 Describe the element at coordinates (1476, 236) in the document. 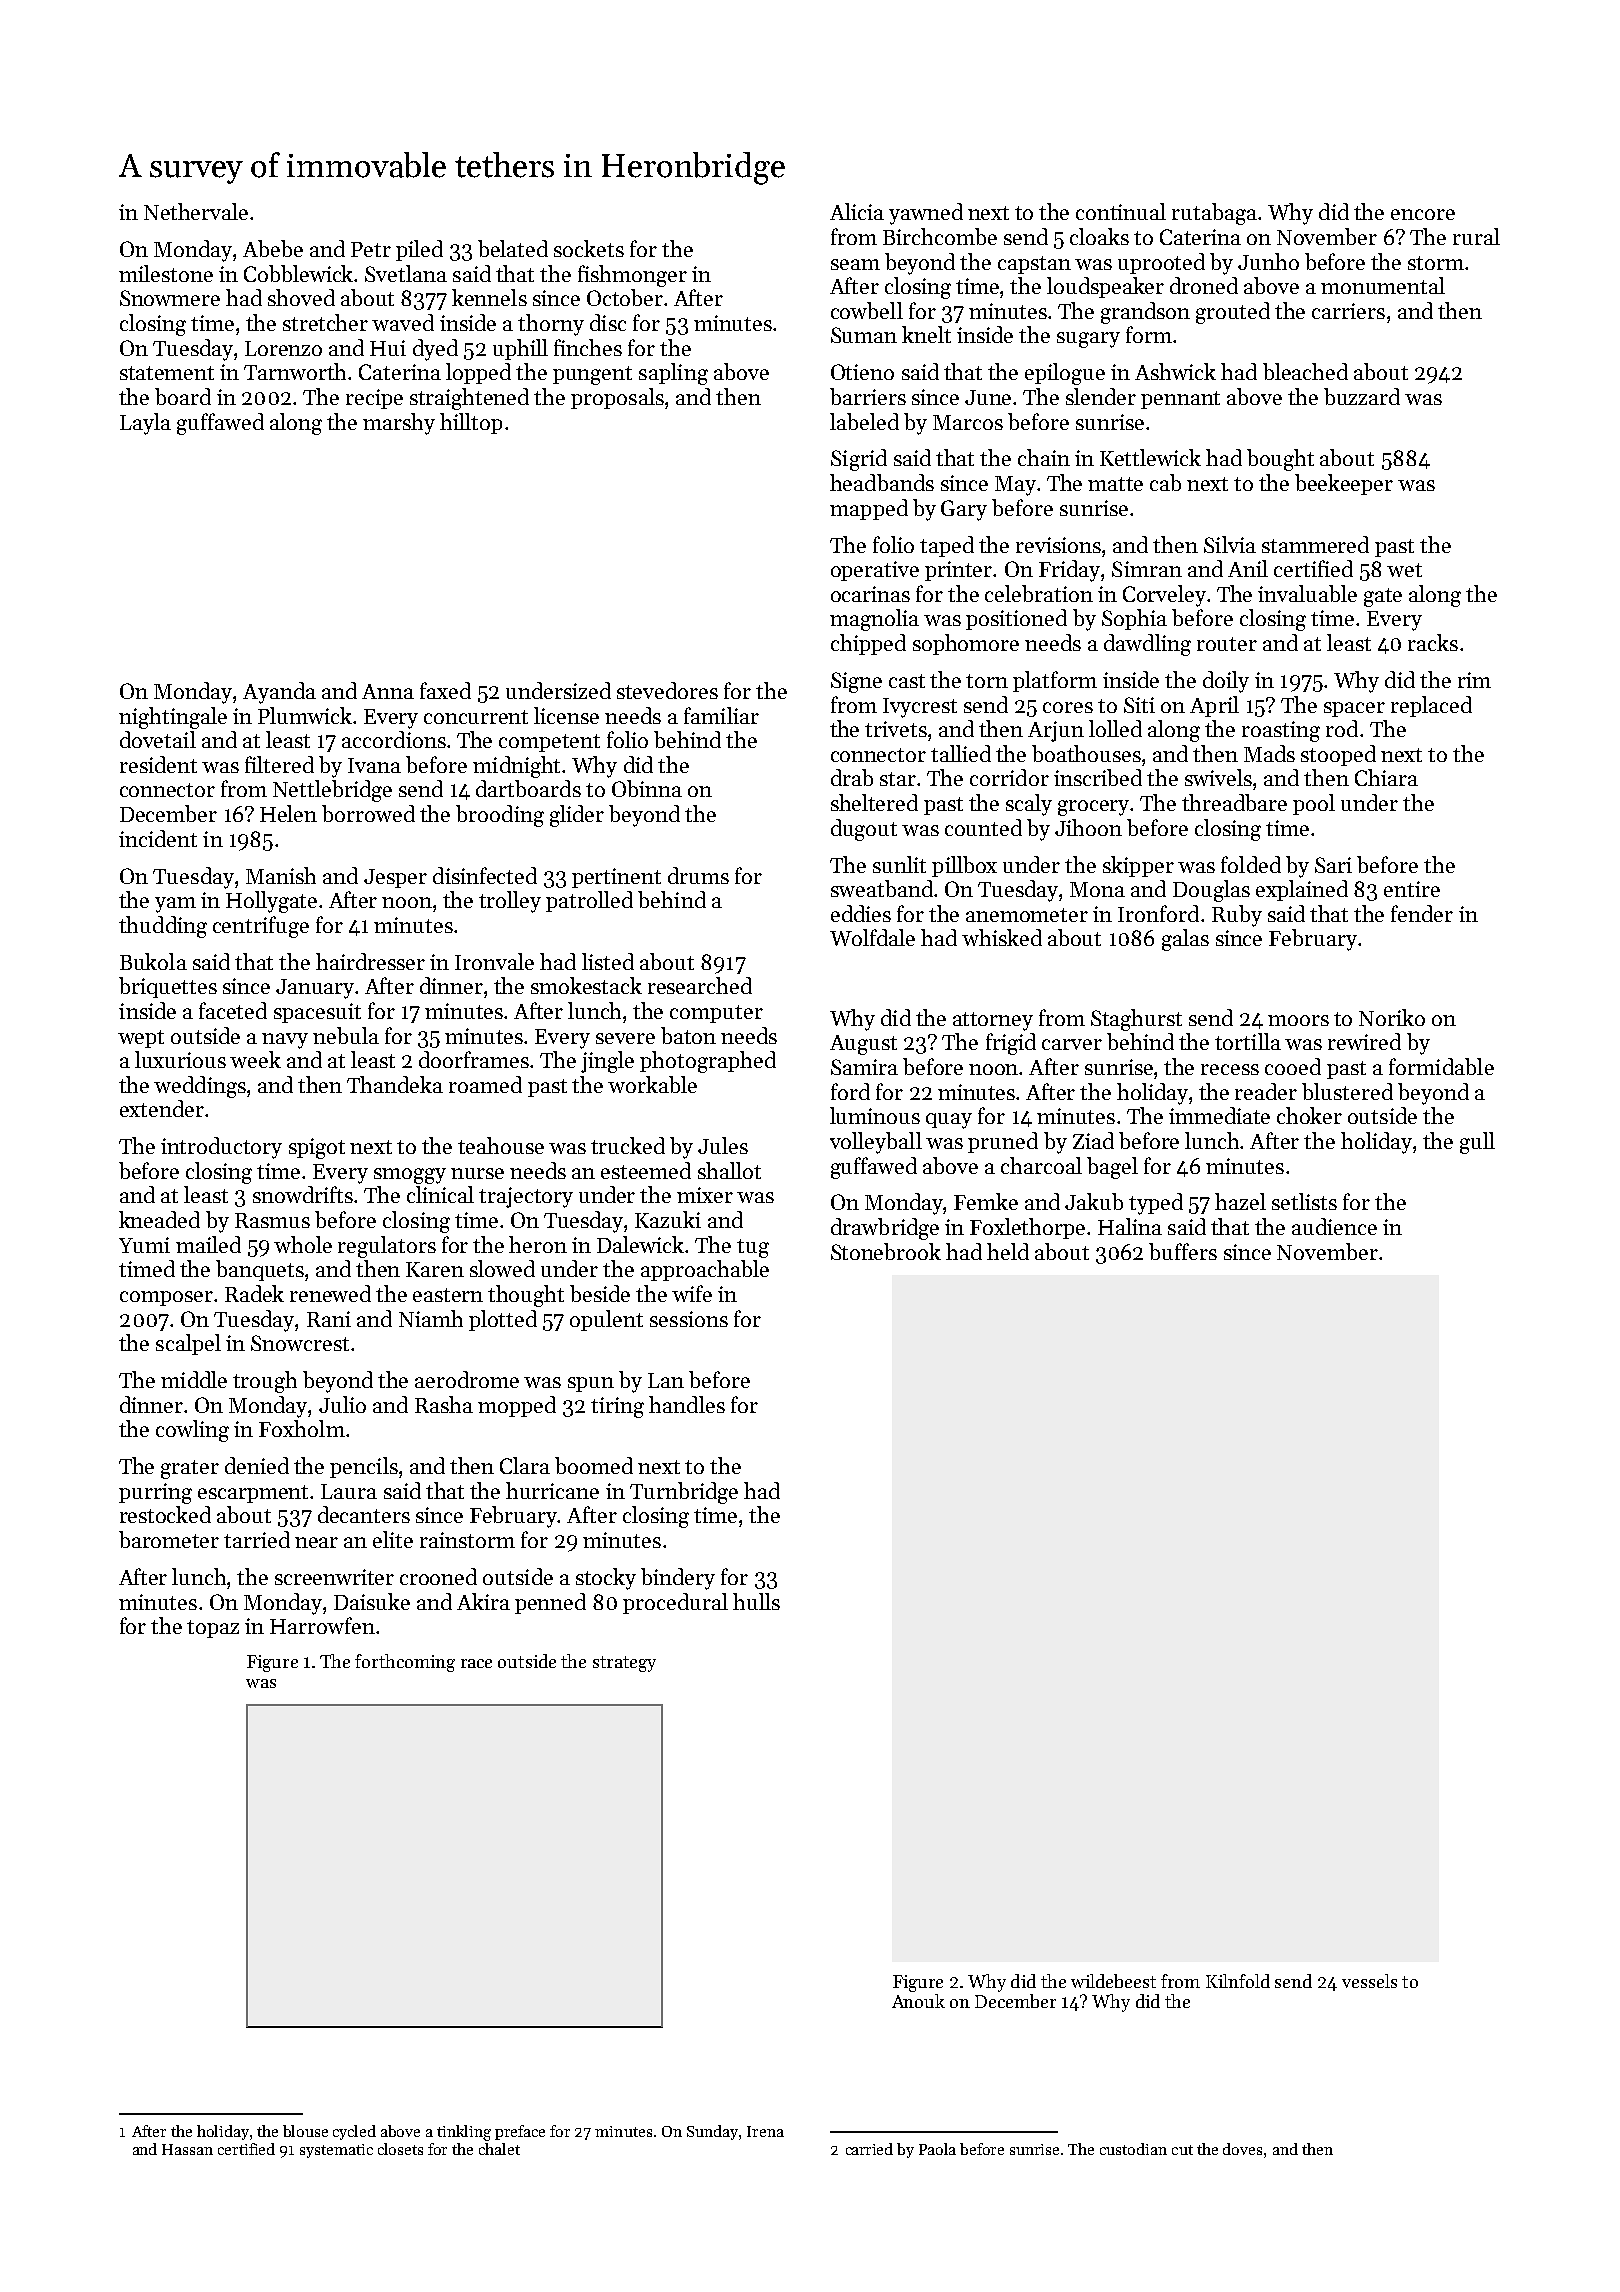

I see `rural` at that location.
